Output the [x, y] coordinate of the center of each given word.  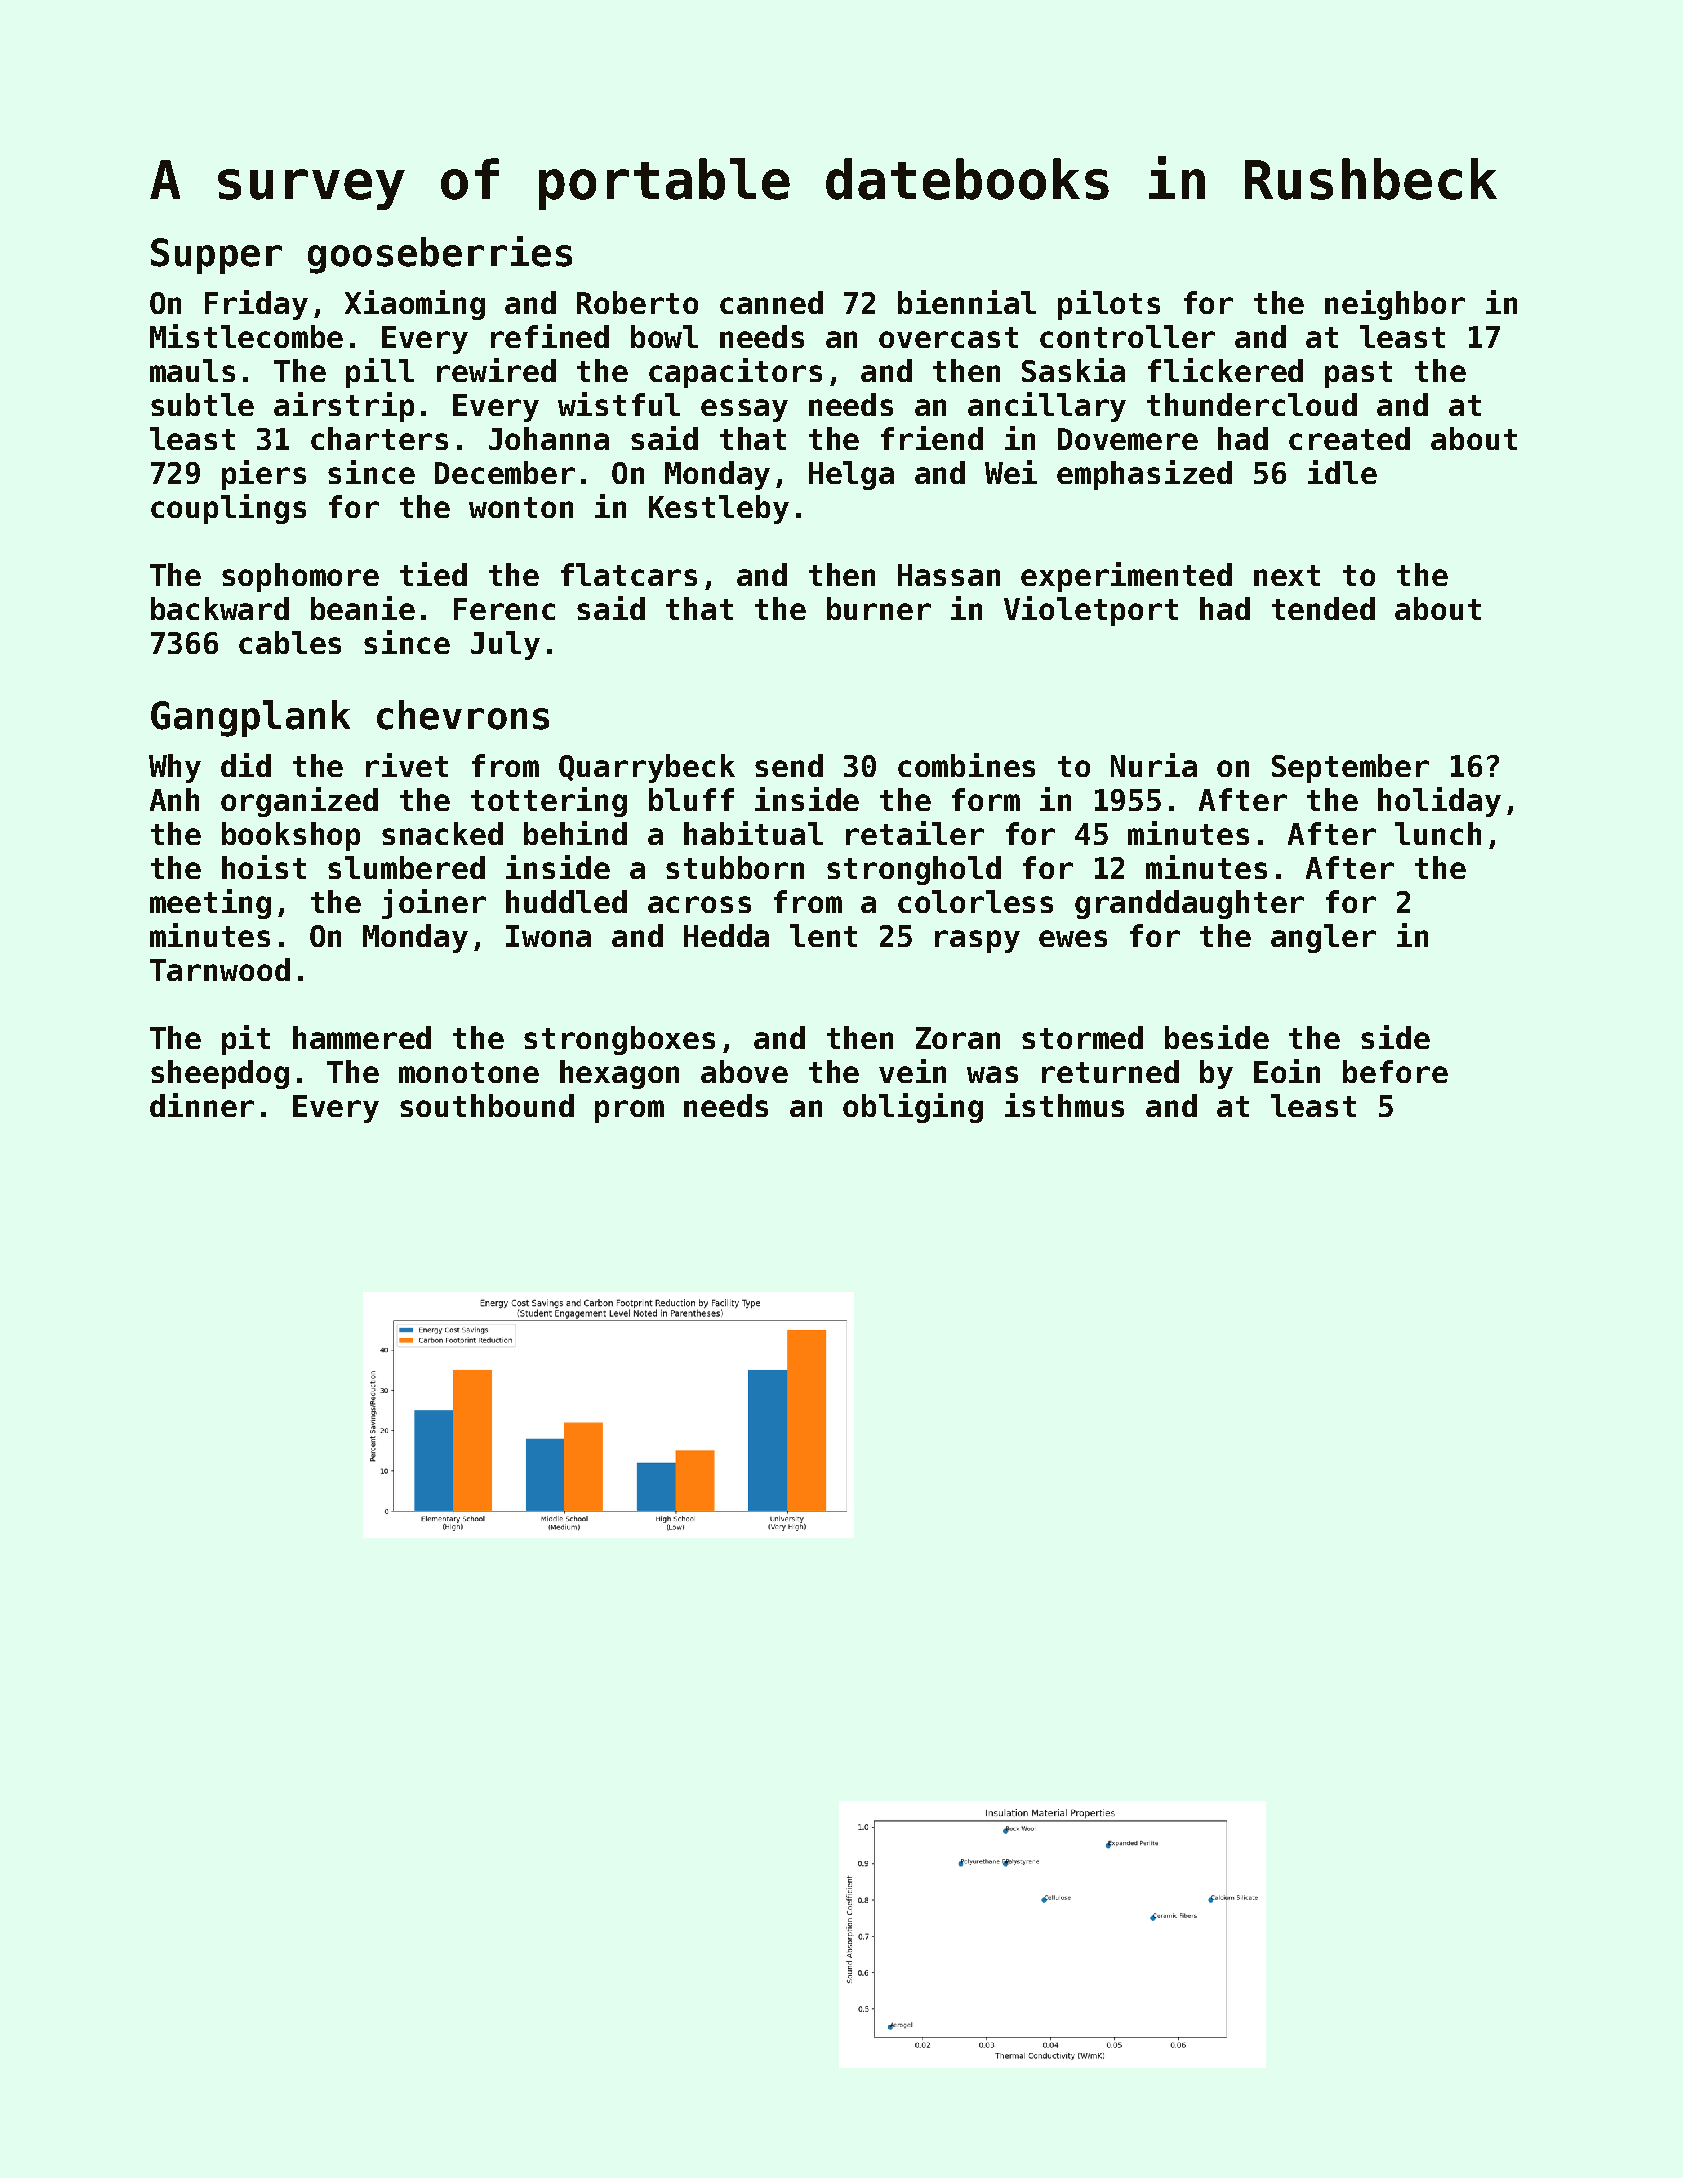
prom [629, 1111]
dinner [202, 1105]
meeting [210, 904]
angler [1323, 938]
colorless [975, 901]
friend [932, 438]
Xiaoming [415, 305]
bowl [664, 336]
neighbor [1395, 305]
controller [1127, 336]
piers [264, 475]
